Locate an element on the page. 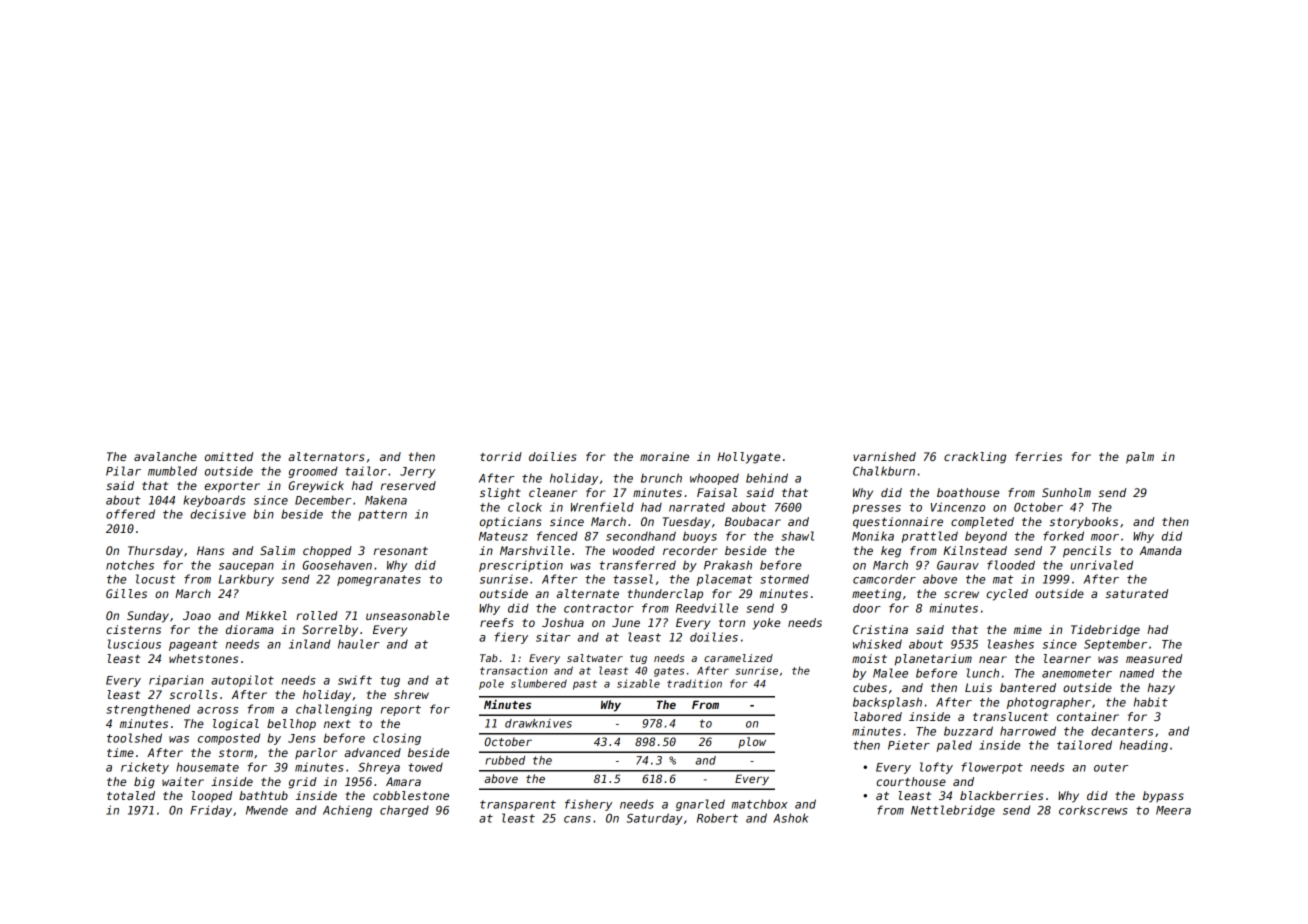 This document has width=1308, height=924. flooded is located at coordinates (1011, 565).
